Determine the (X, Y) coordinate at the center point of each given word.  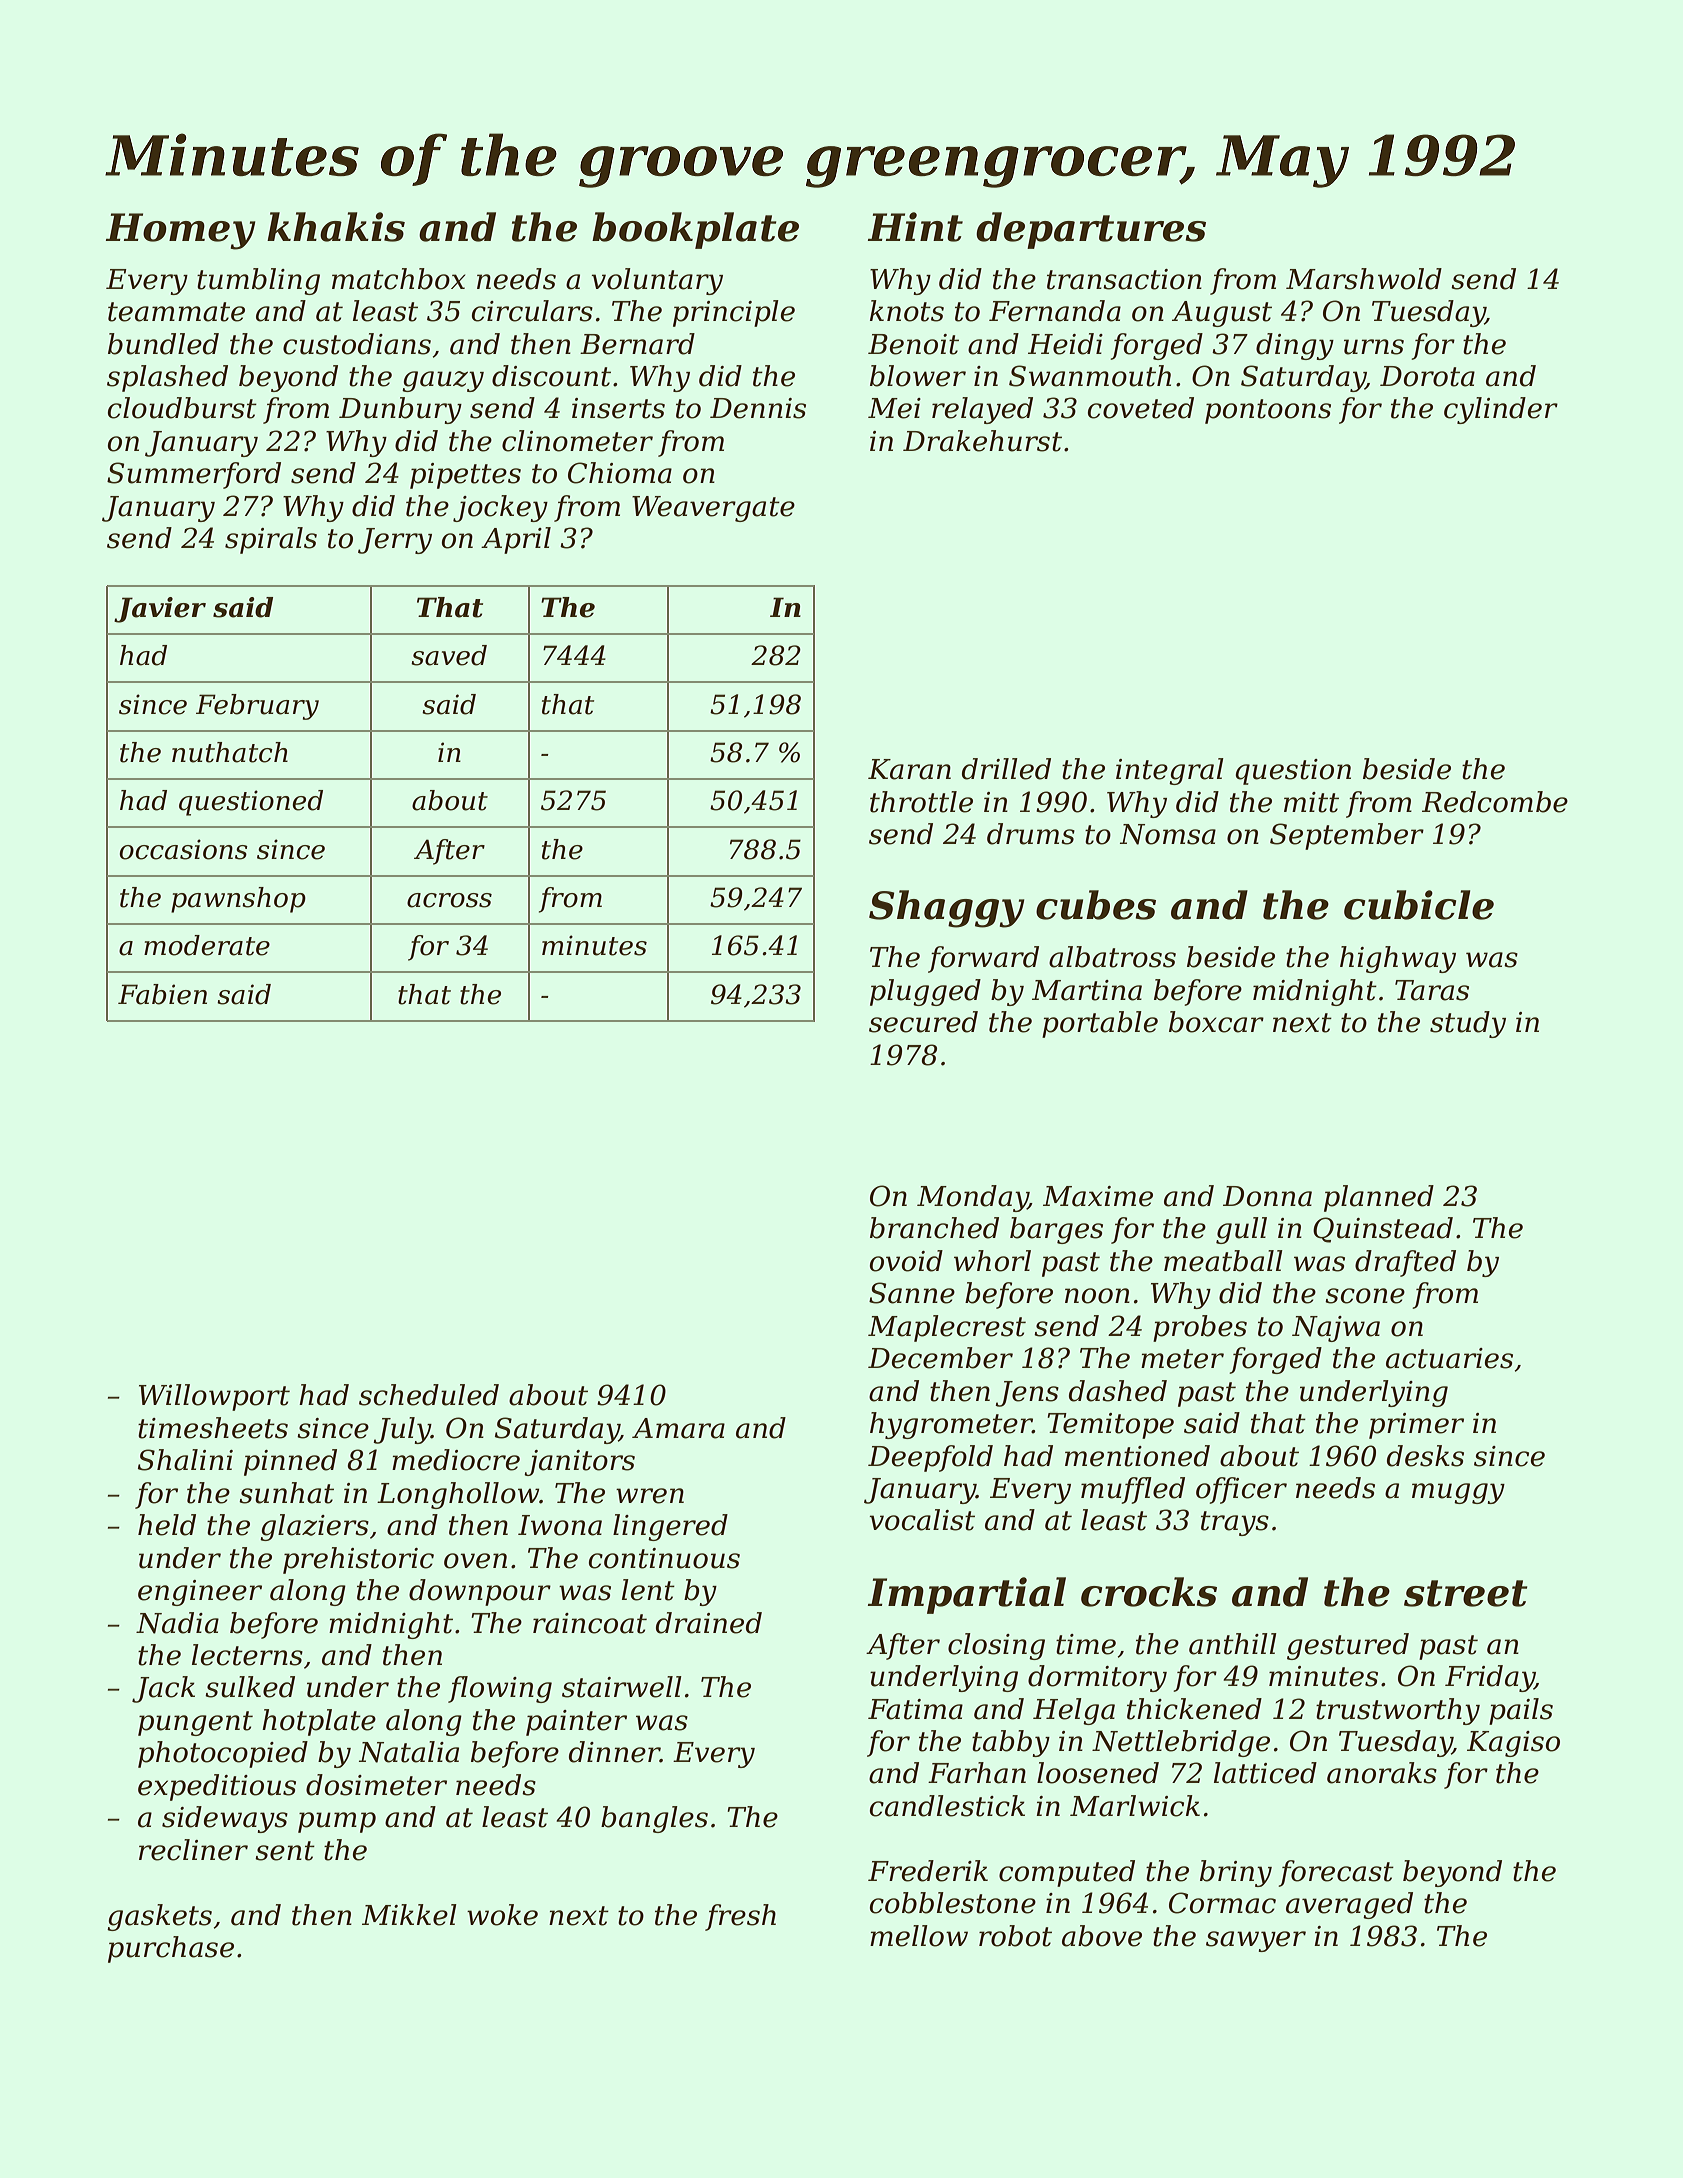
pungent (195, 1723)
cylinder (1501, 410)
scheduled (429, 1395)
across (449, 900)
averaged (1349, 1905)
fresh (740, 1917)
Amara (678, 1428)
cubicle (1419, 905)
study (1468, 1024)
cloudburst (182, 408)
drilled (1006, 769)
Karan (909, 769)
